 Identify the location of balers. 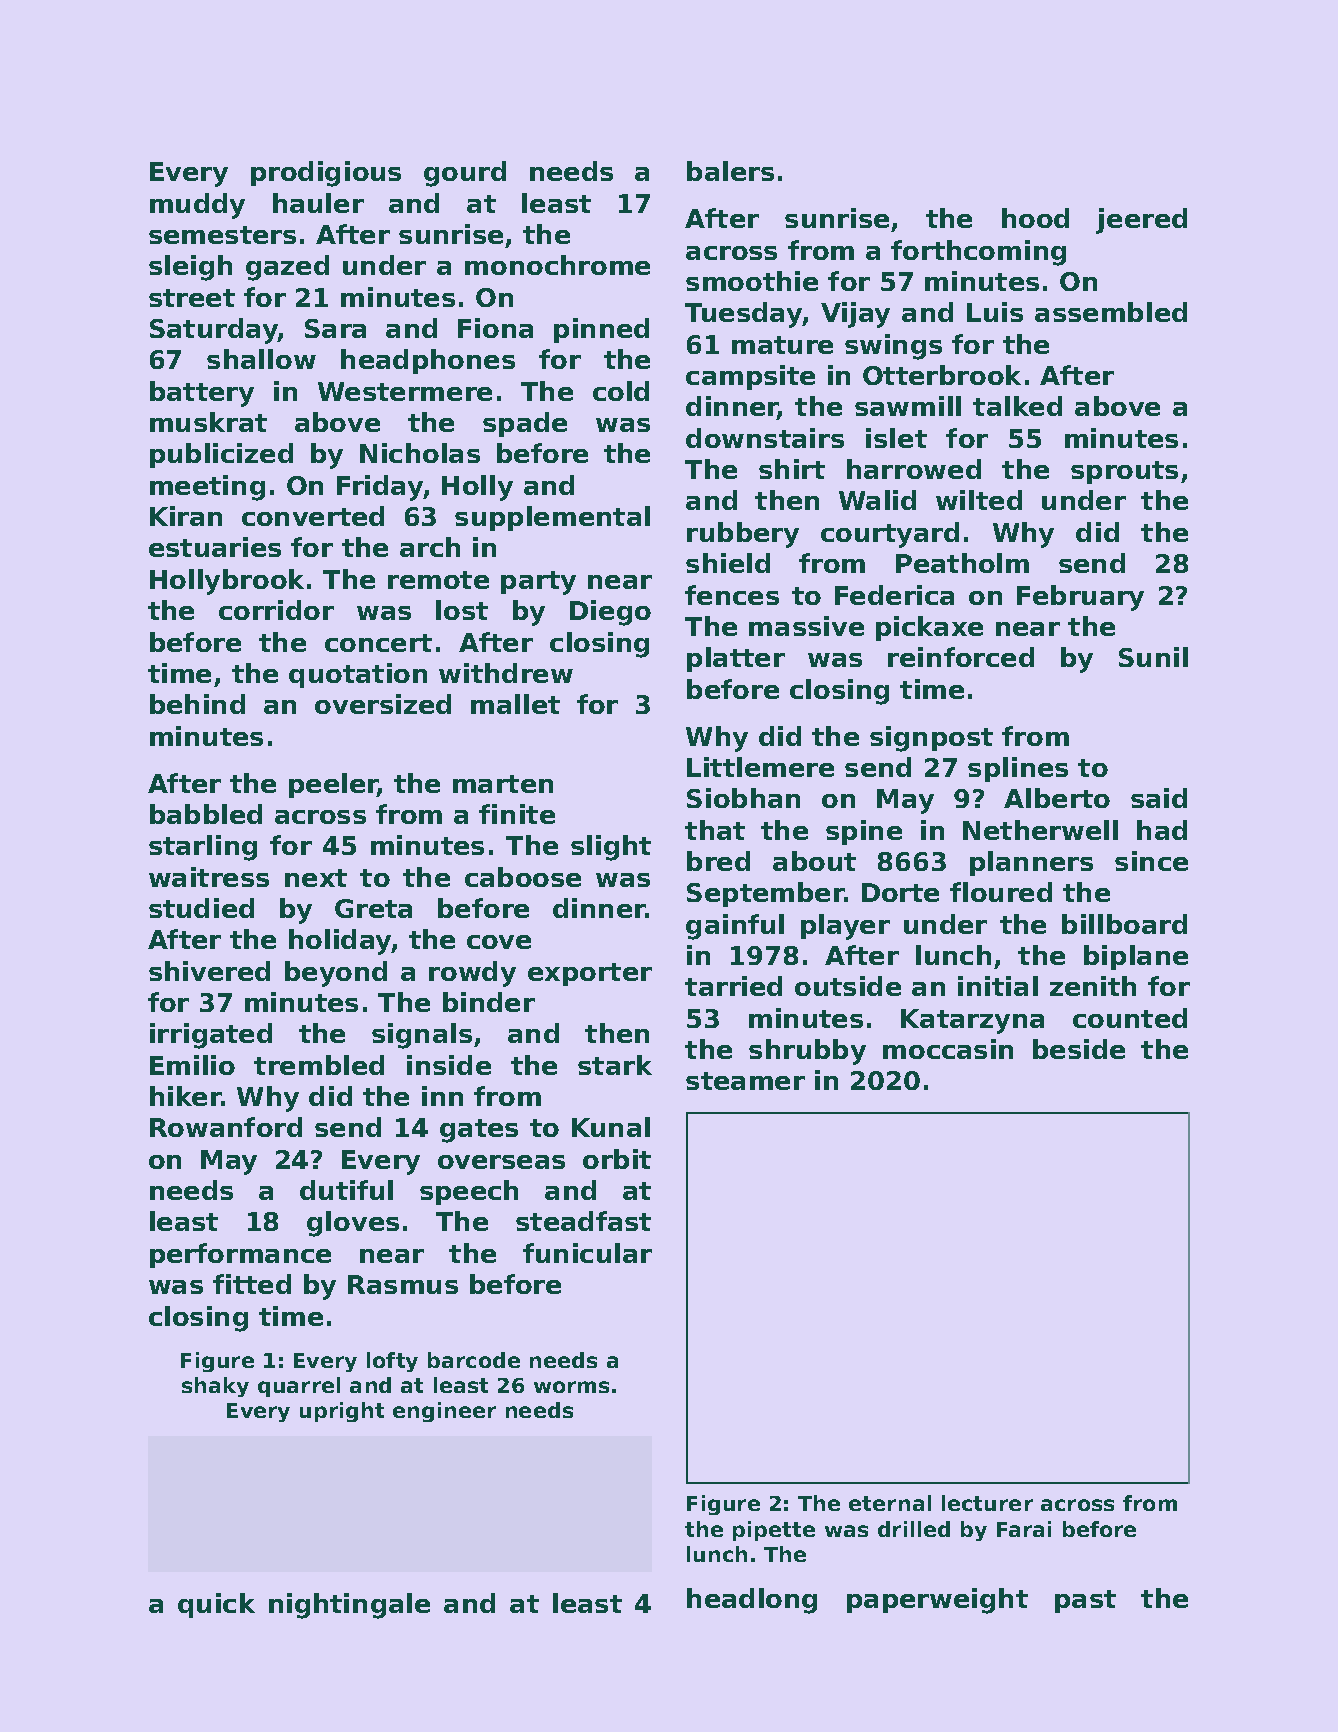
(730, 171).
